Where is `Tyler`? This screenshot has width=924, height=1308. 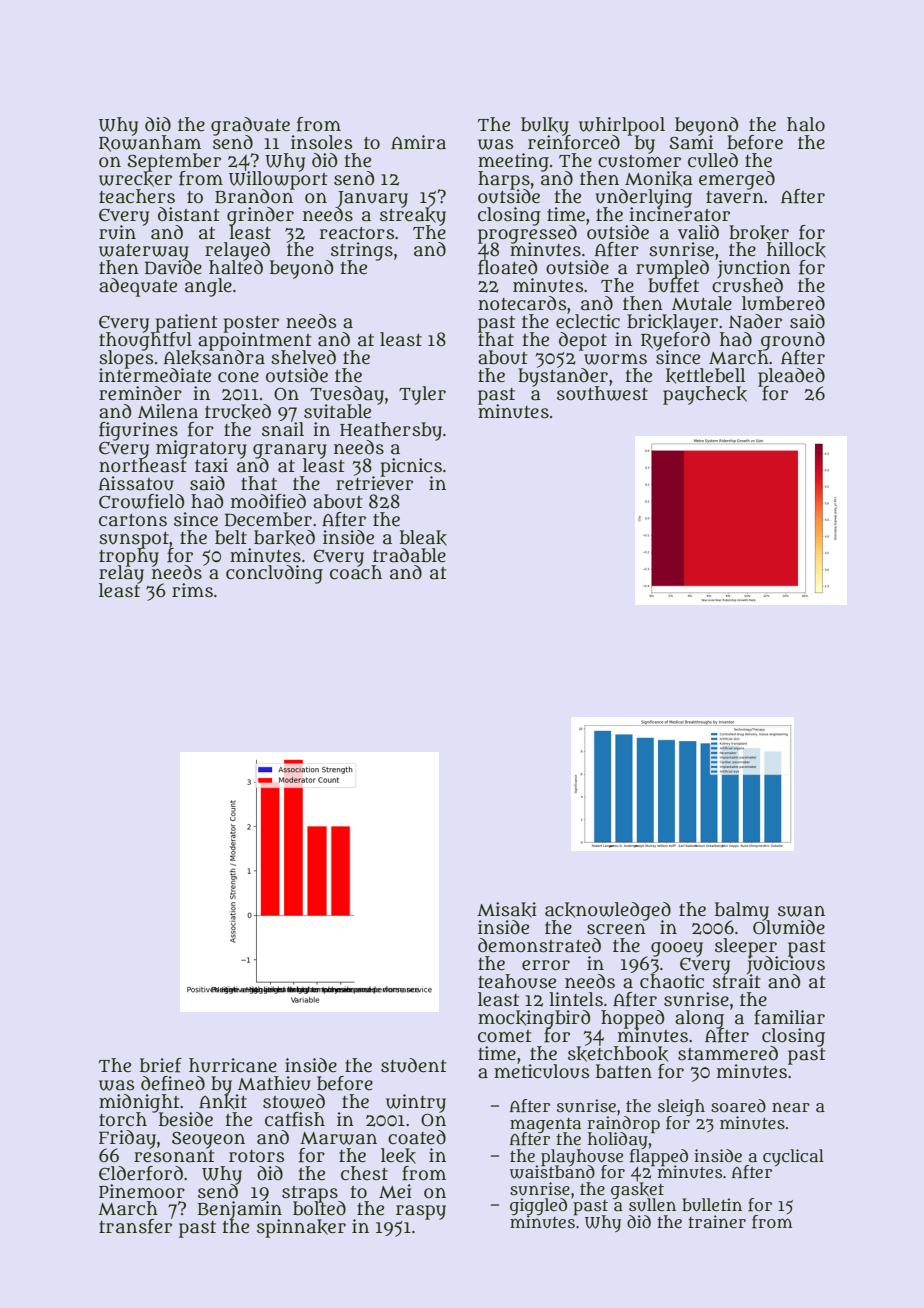 Tyler is located at coordinates (422, 395).
